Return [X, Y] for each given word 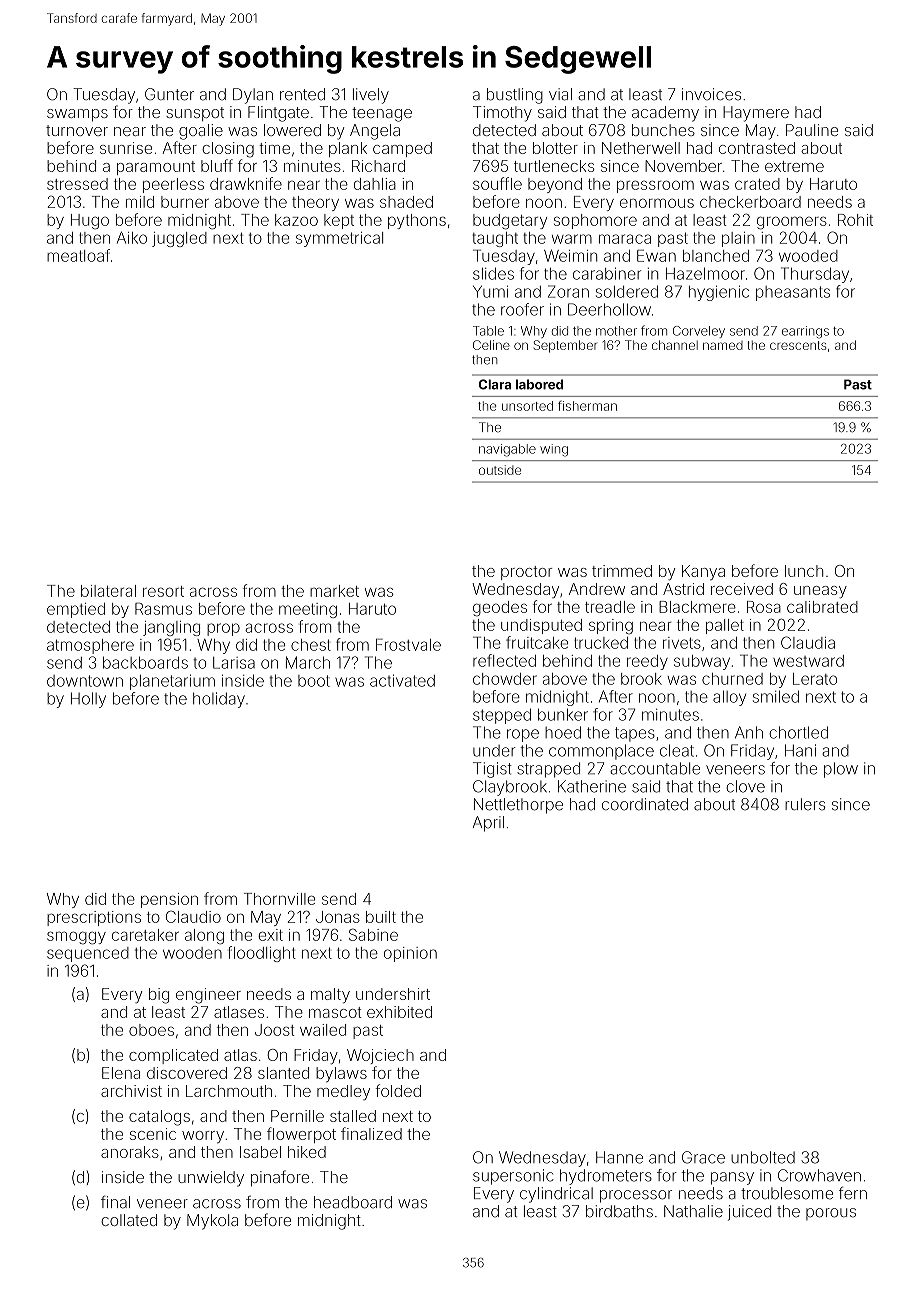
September [565, 346]
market [334, 591]
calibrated [822, 607]
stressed [77, 184]
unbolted [763, 1157]
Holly [88, 700]
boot [314, 681]
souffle [497, 183]
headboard [353, 1202]
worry [203, 1137]
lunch [804, 571]
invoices [711, 94]
